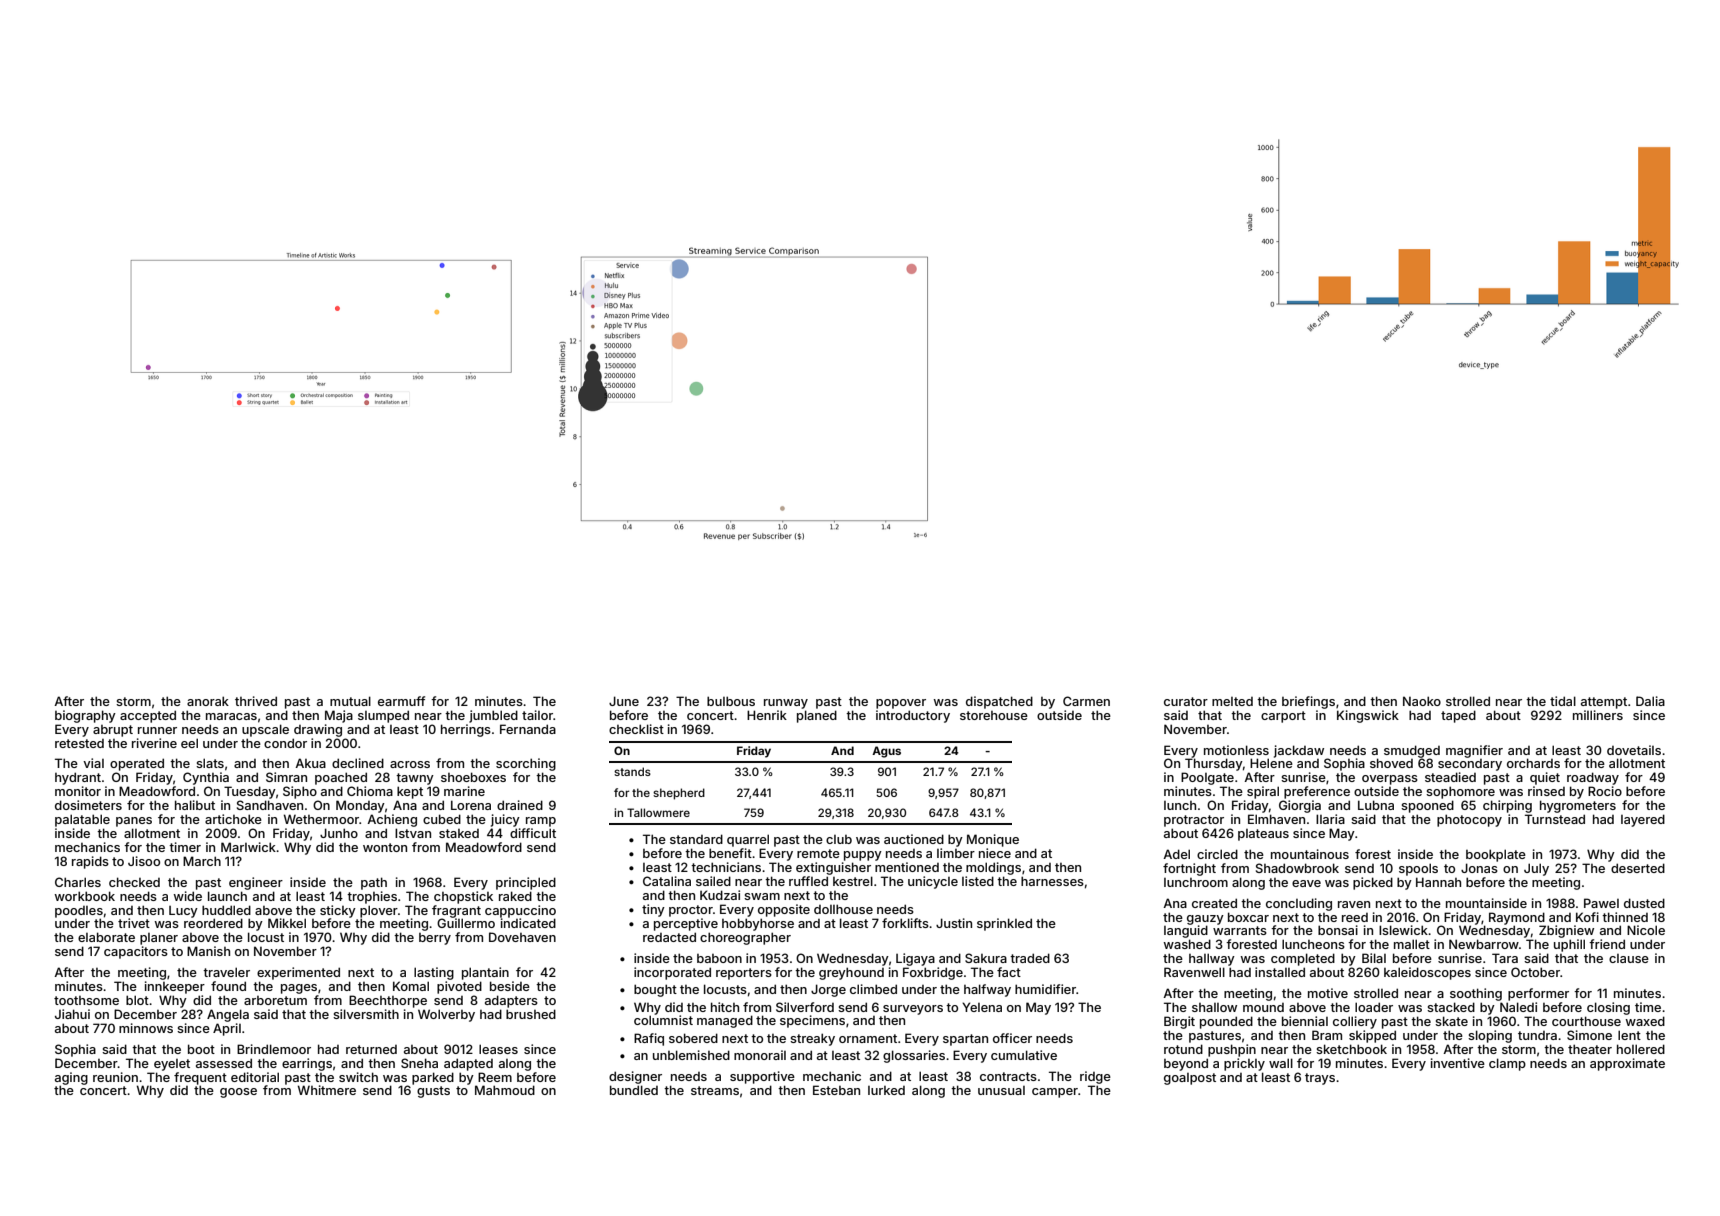 Image resolution: width=1720 pixels, height=1216 pixels. Describe the element at coordinates (1205, 920) in the screenshot. I see `gauzy` at that location.
